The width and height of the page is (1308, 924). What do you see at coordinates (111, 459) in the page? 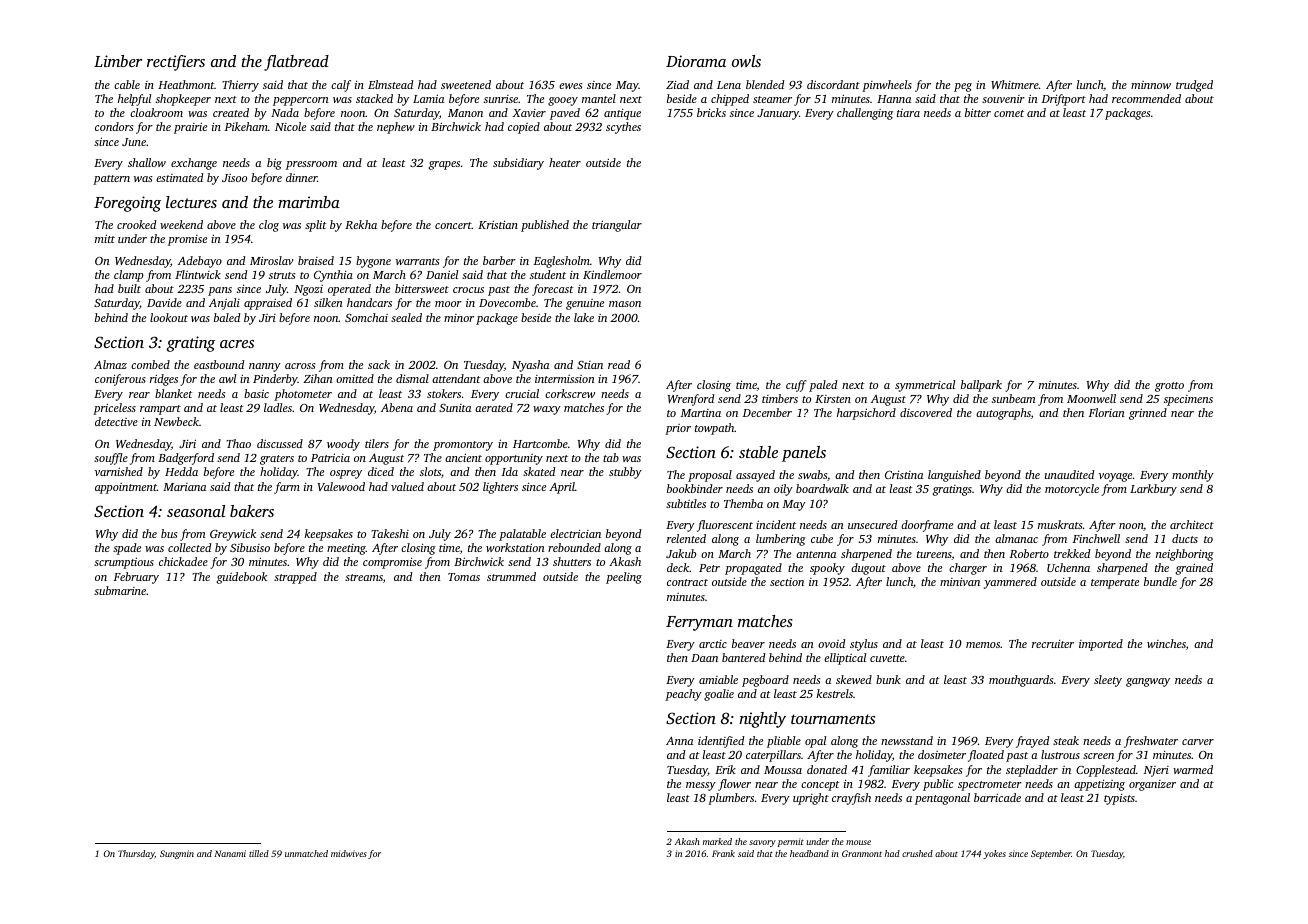
I see `souffle` at bounding box center [111, 459].
